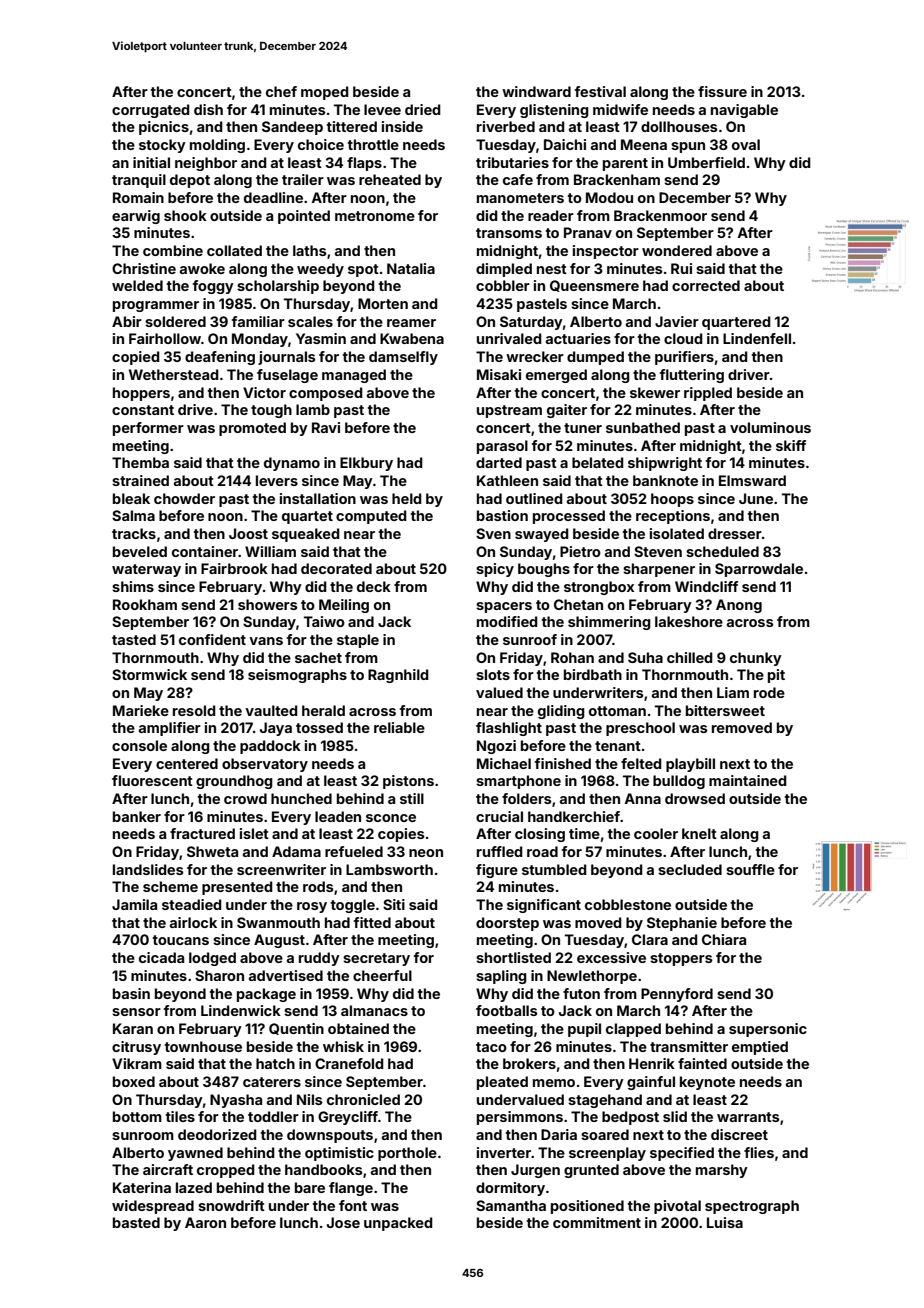  I want to click on Windcliff, so click(706, 586).
